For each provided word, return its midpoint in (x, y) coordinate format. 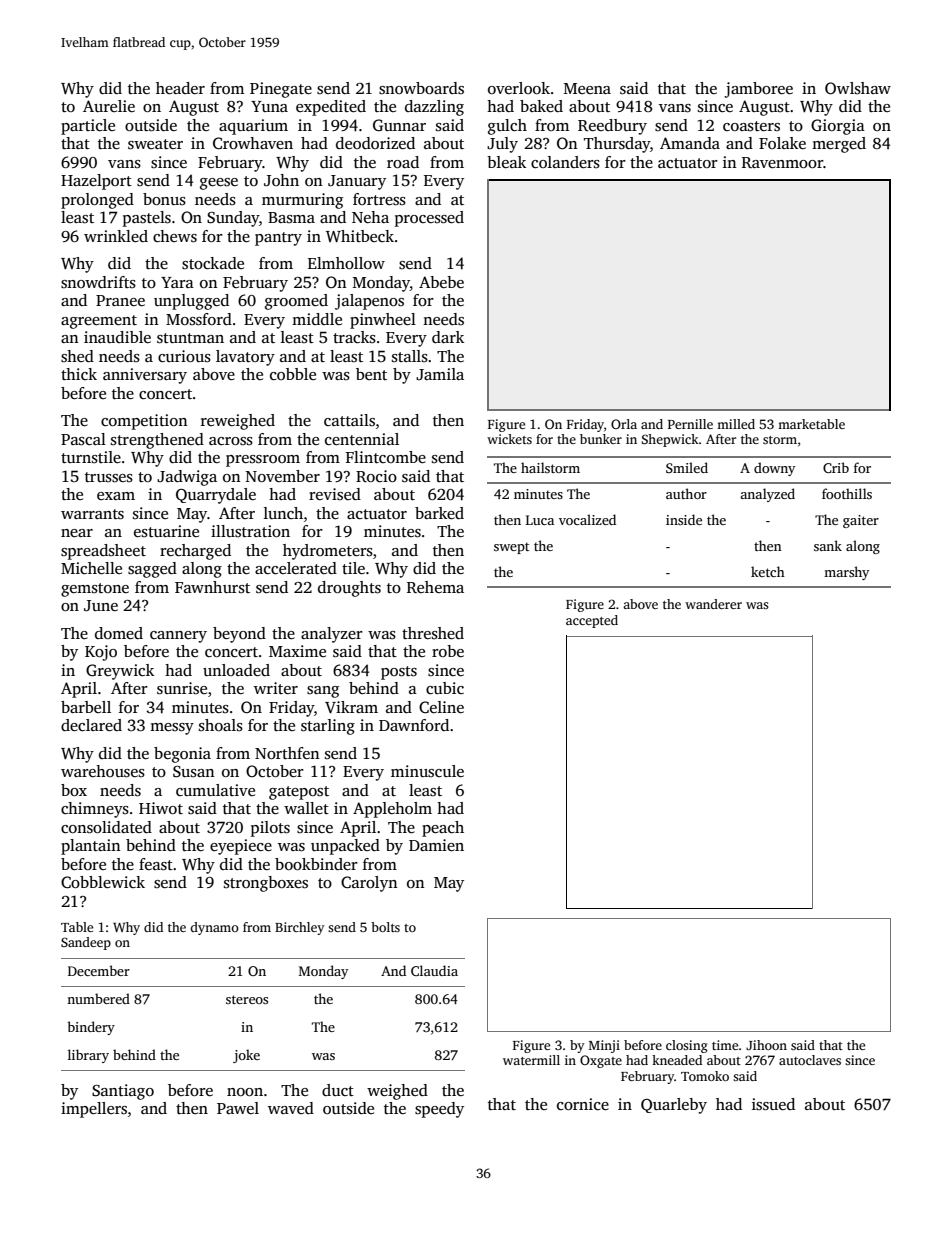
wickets (509, 439)
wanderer (713, 604)
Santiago (123, 1092)
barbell (86, 707)
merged (839, 145)
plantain (91, 847)
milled (736, 424)
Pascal (83, 439)
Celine (441, 707)
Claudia (434, 970)
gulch (507, 127)
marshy (846, 573)
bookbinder (316, 864)
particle (88, 127)
